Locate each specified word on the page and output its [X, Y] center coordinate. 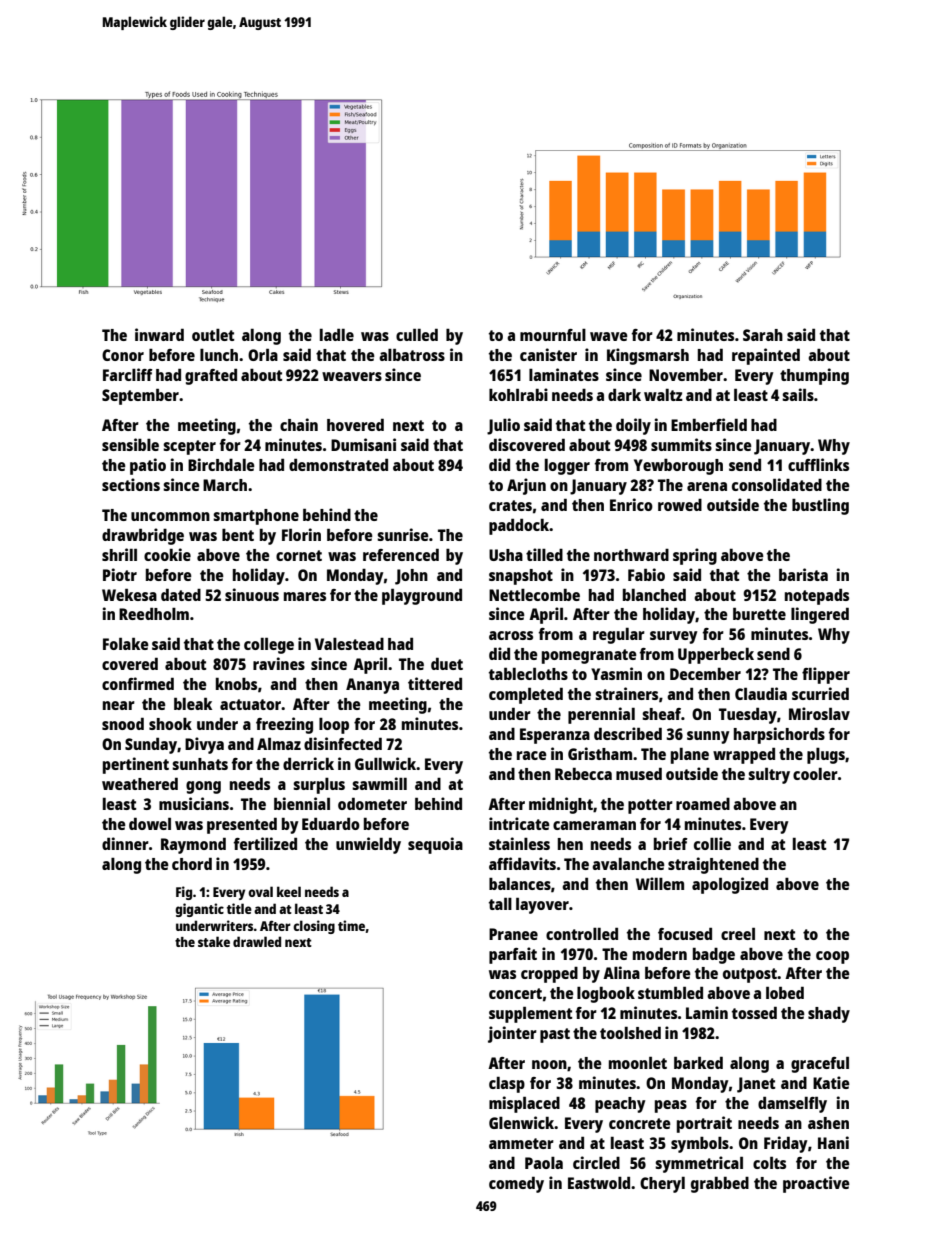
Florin [301, 534]
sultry [769, 775]
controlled [582, 933]
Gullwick [386, 763]
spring [695, 556]
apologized [730, 885]
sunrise [403, 534]
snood [123, 723]
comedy [516, 1184]
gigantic [199, 910]
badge [714, 956]
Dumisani [363, 444]
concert [515, 993]
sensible [130, 444]
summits [681, 444]
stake [214, 941]
